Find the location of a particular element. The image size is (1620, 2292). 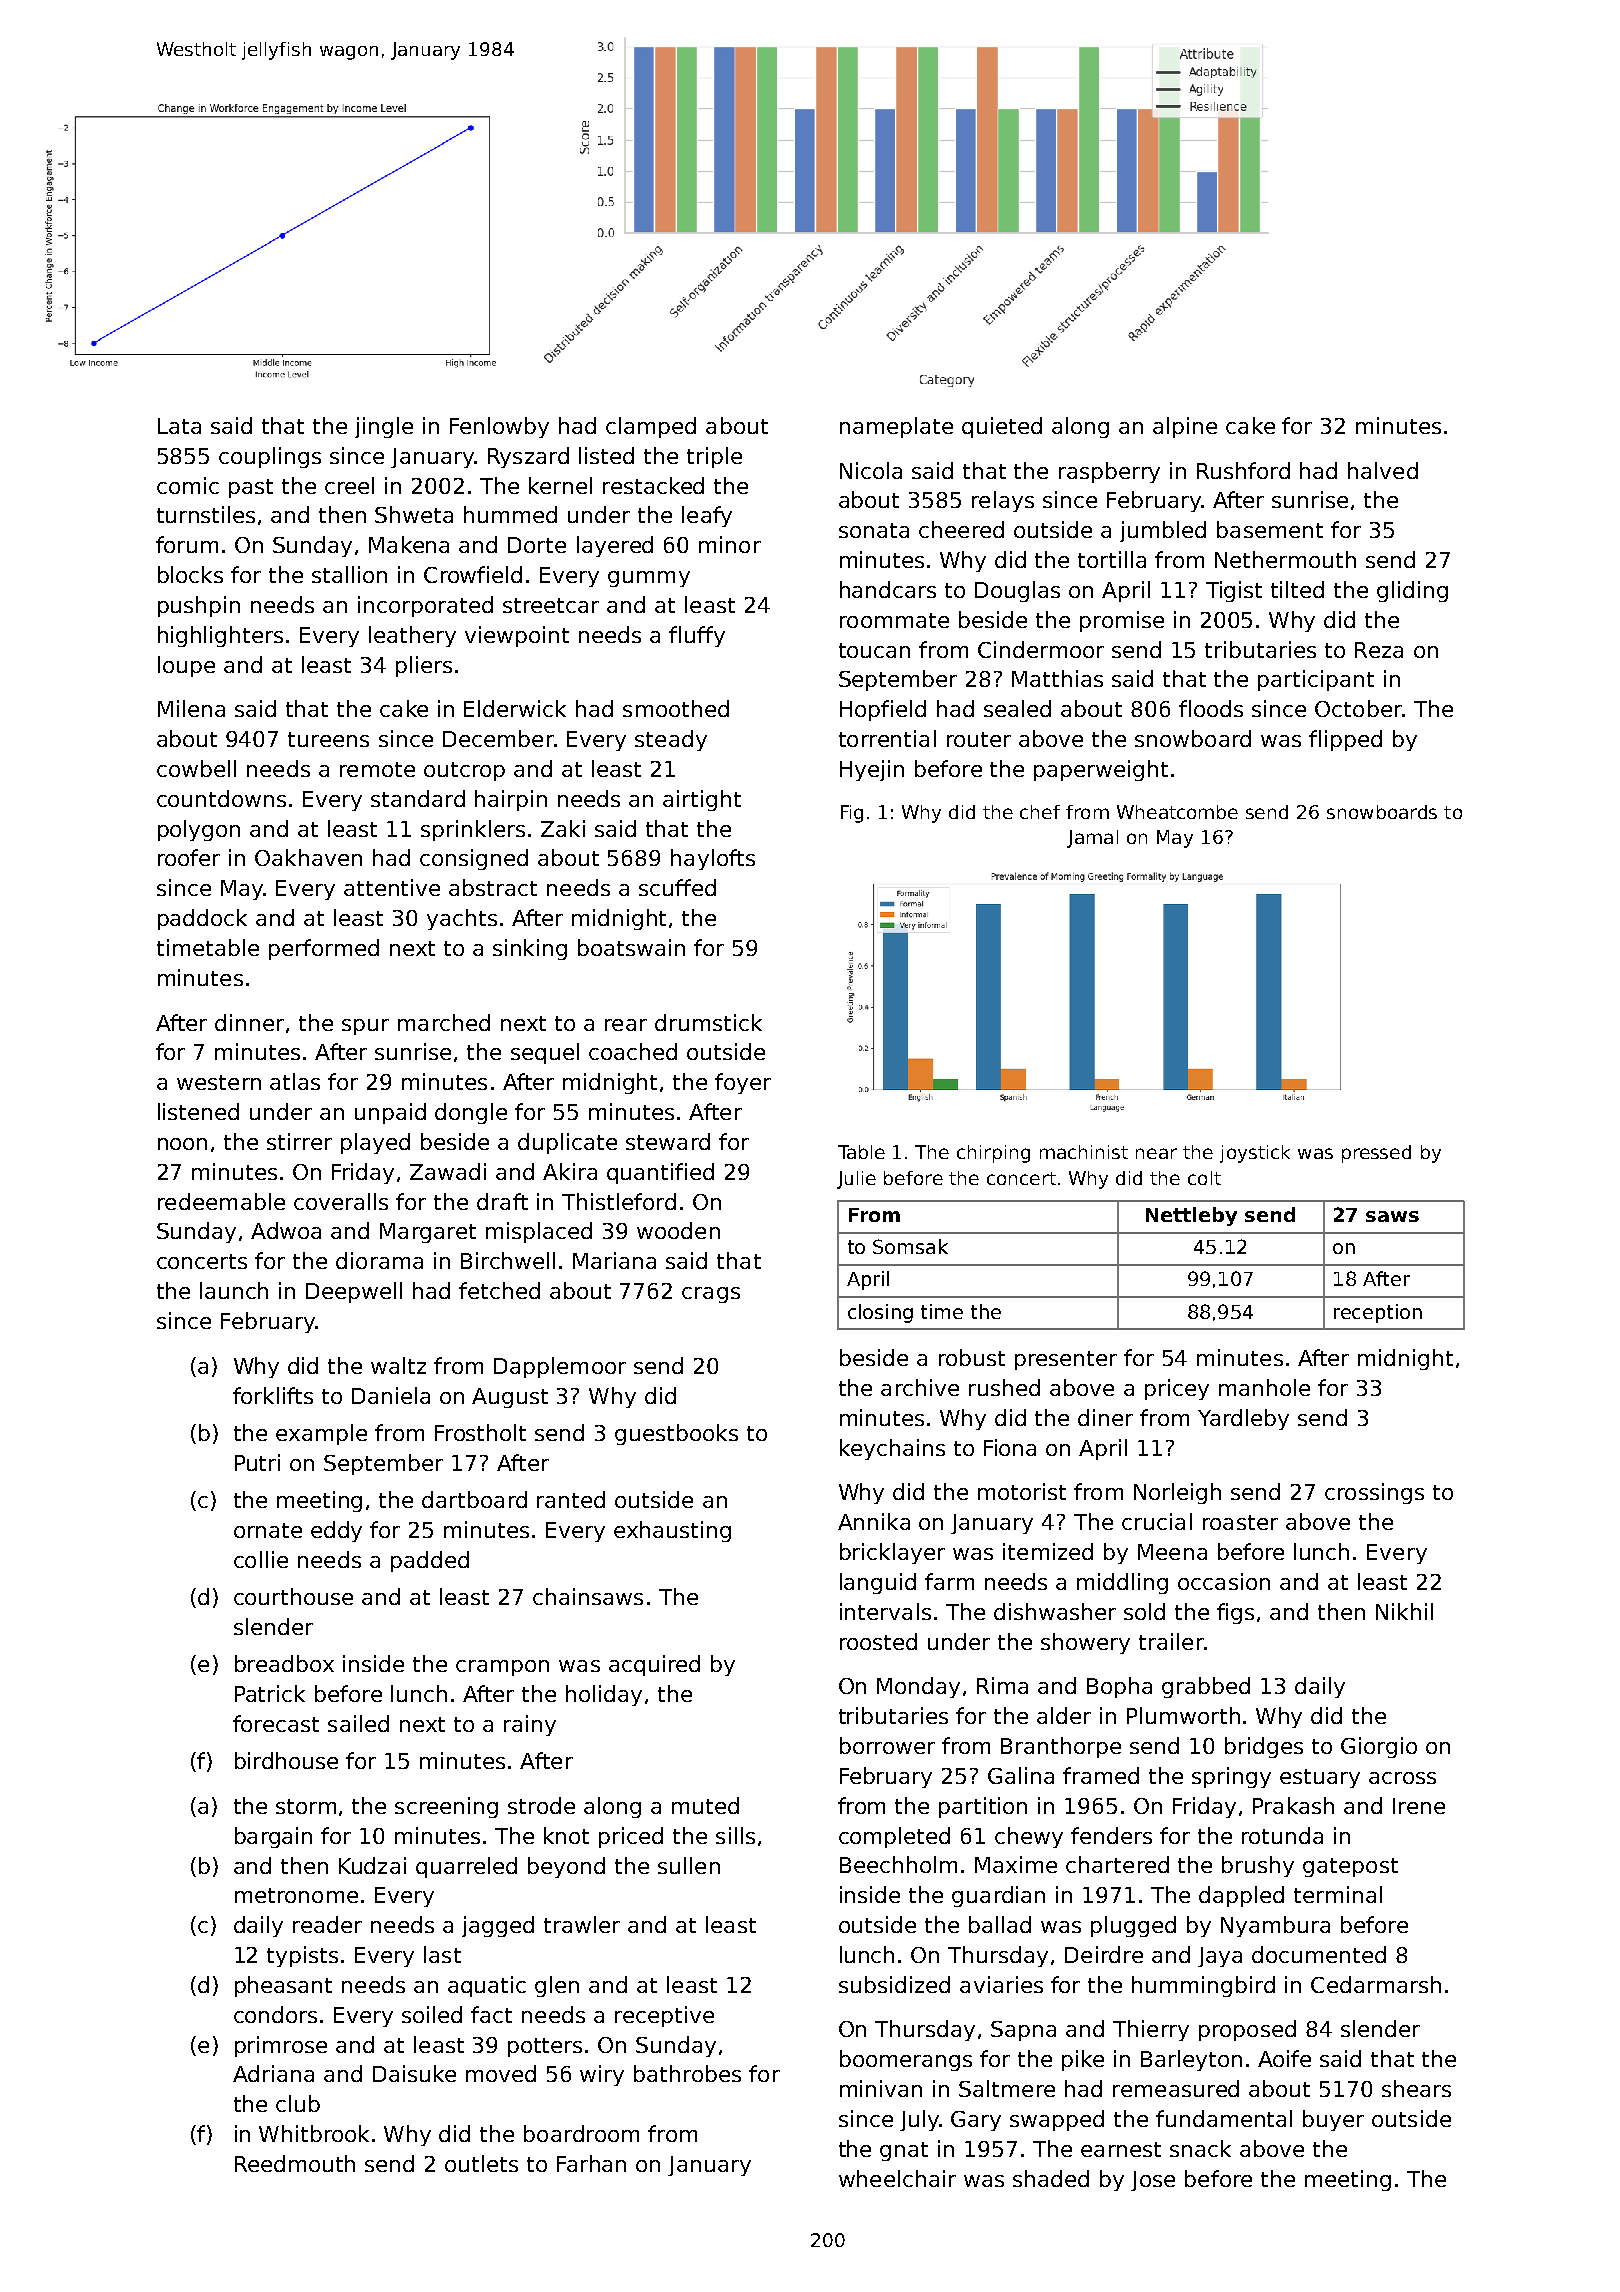

halved is located at coordinates (1383, 470).
